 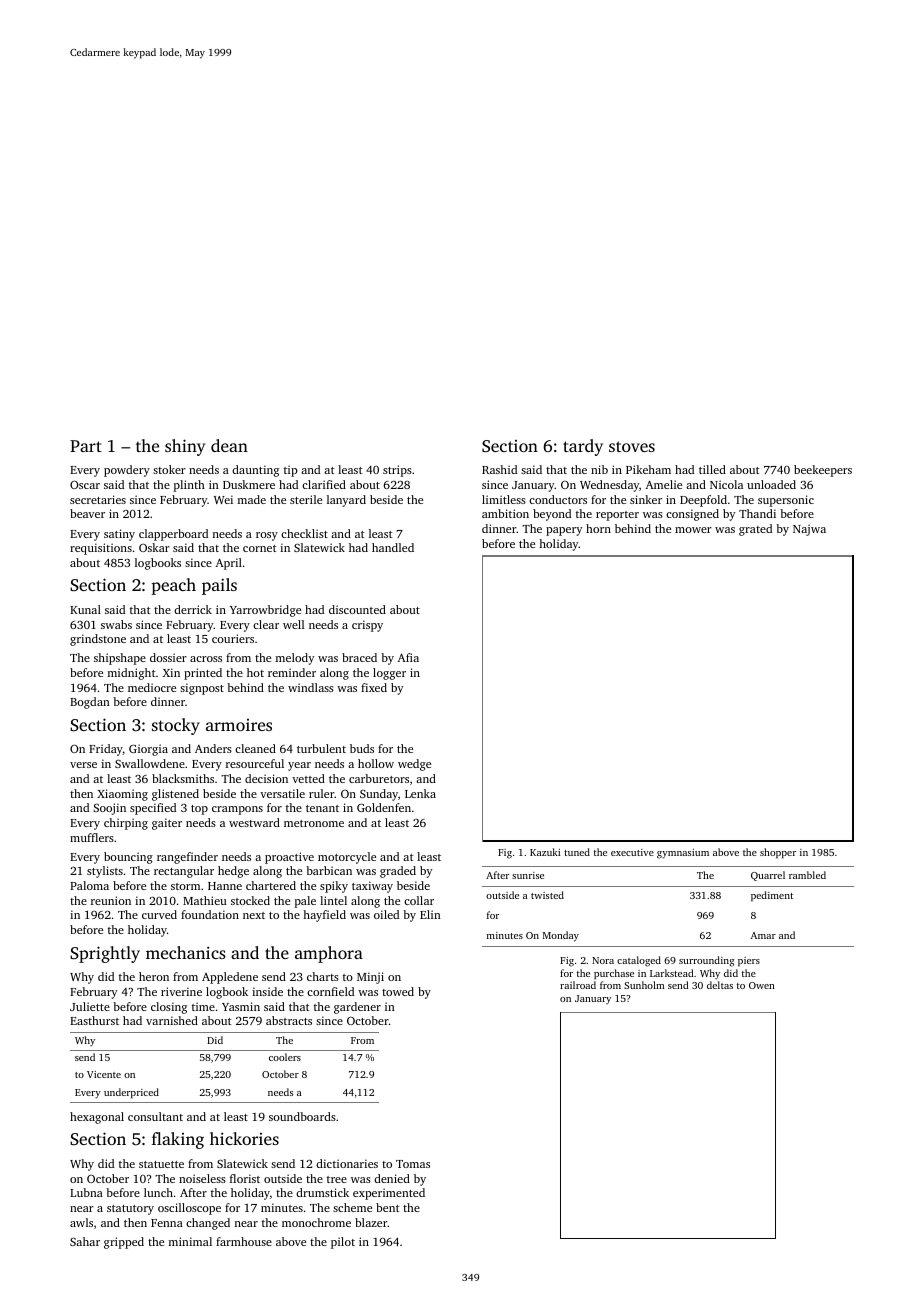 I want to click on bent, so click(x=388, y=1207).
